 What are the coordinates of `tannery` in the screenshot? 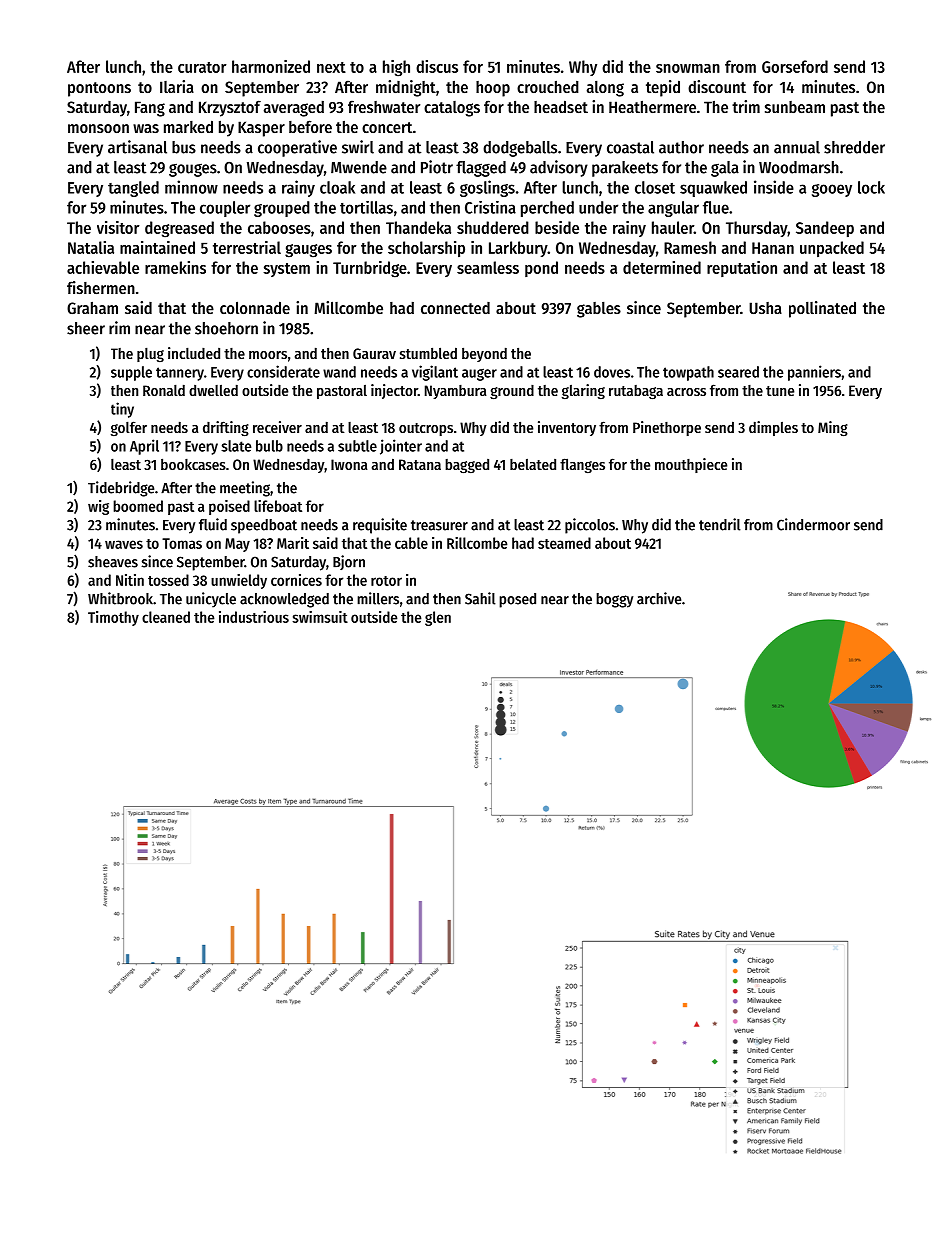 It's located at (180, 374).
